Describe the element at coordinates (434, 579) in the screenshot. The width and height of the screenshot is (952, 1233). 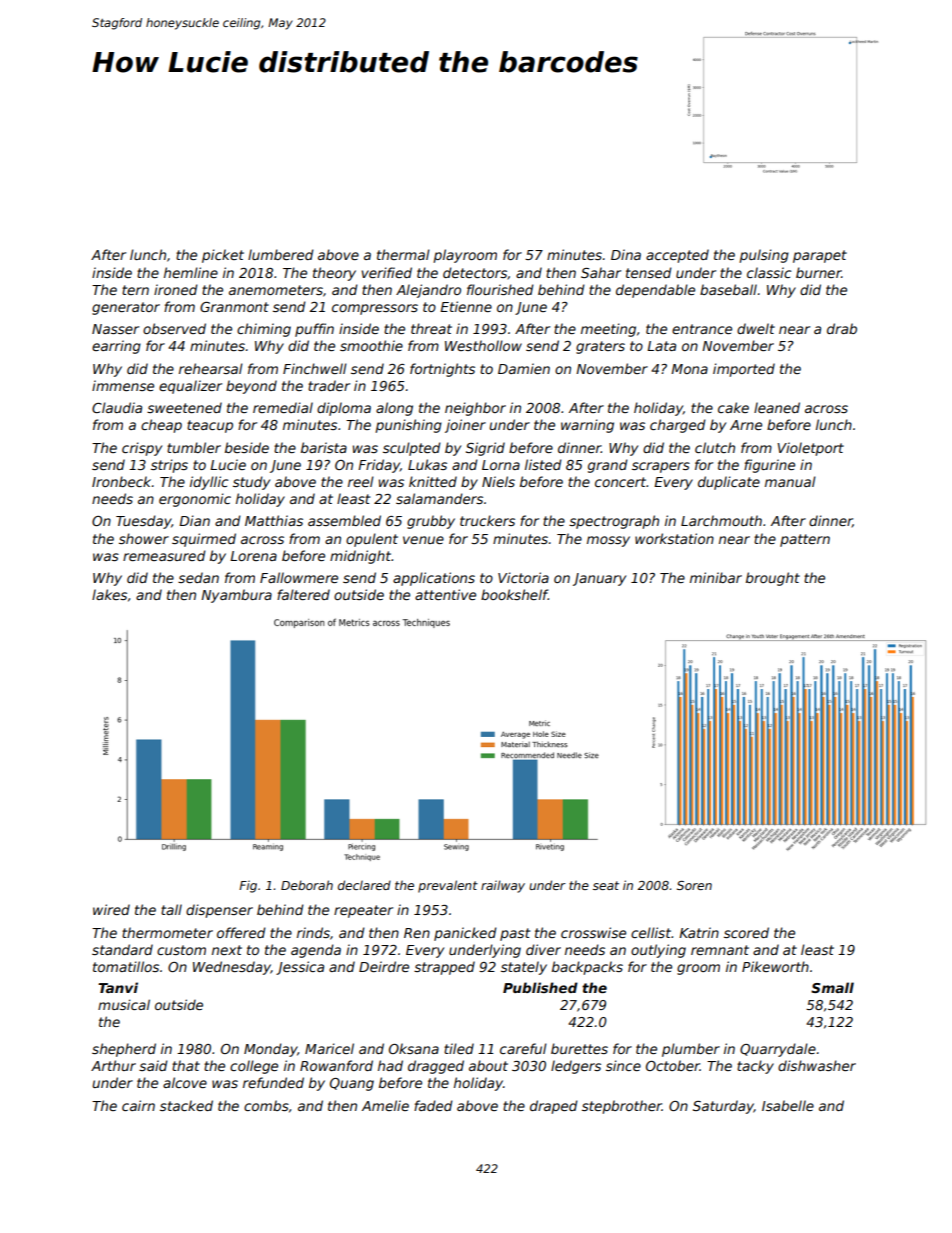
I see `applications` at that location.
